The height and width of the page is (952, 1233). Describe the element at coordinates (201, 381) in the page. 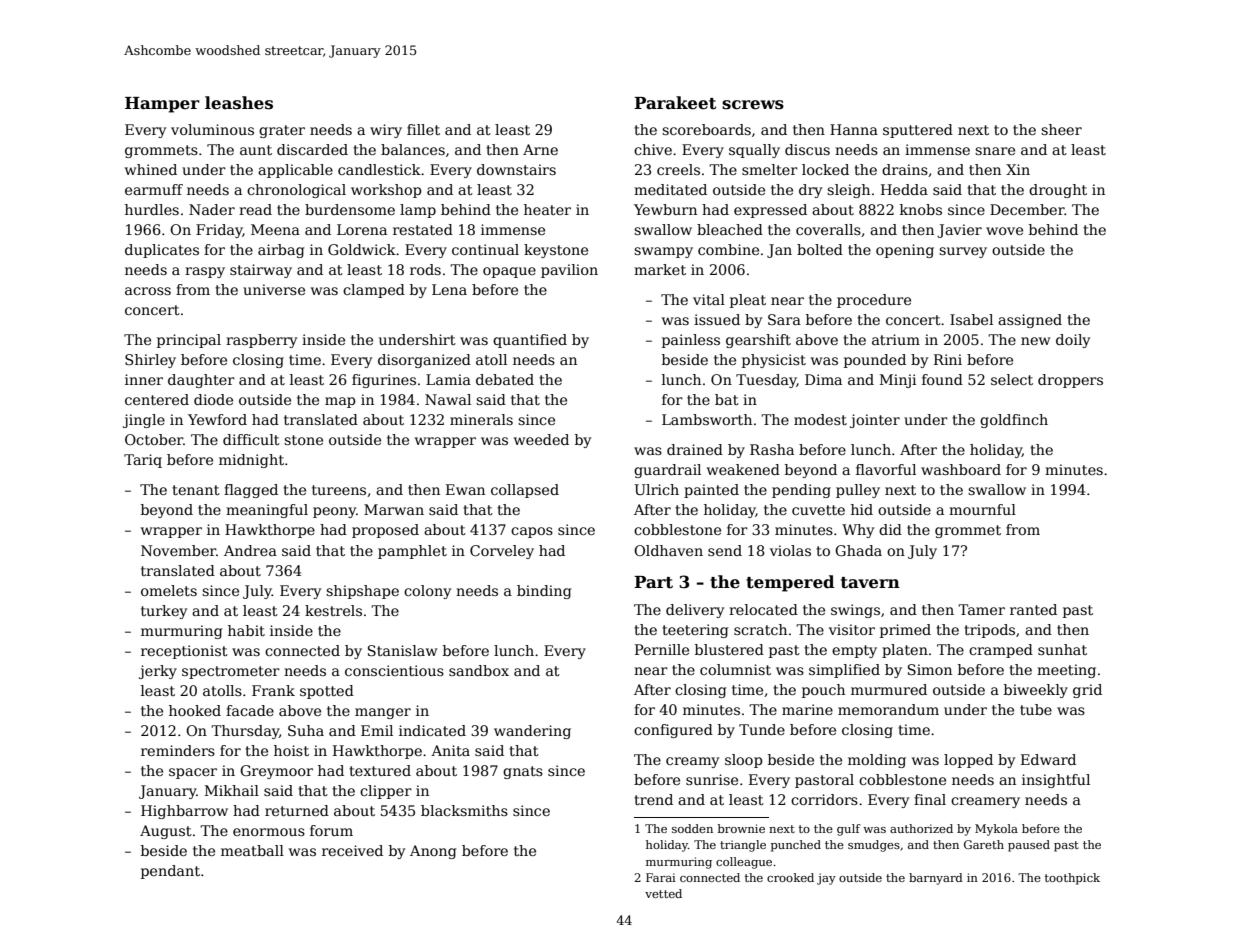

I see `daughter` at that location.
